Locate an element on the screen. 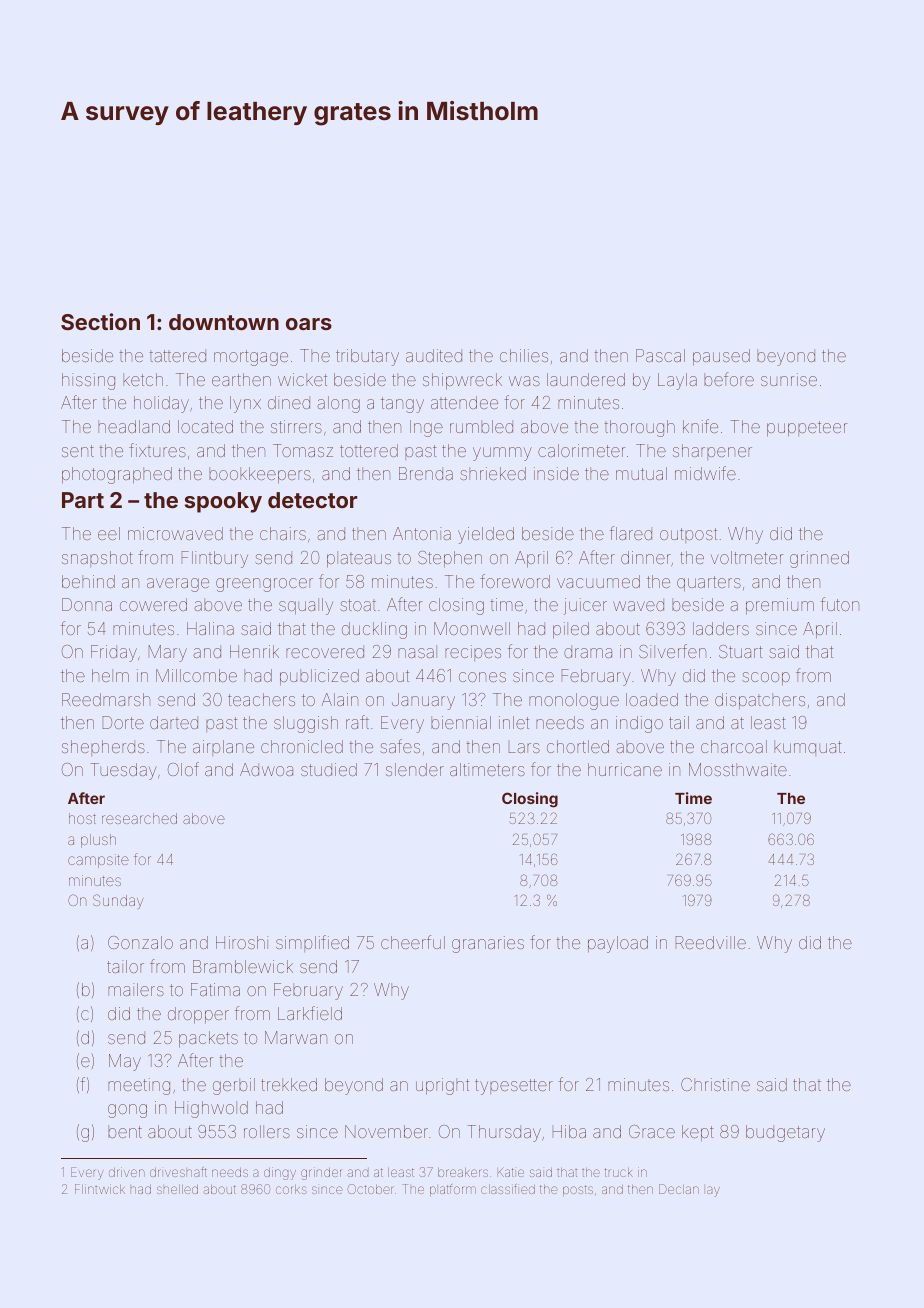 The width and height of the screenshot is (924, 1308). Pascal is located at coordinates (660, 355).
